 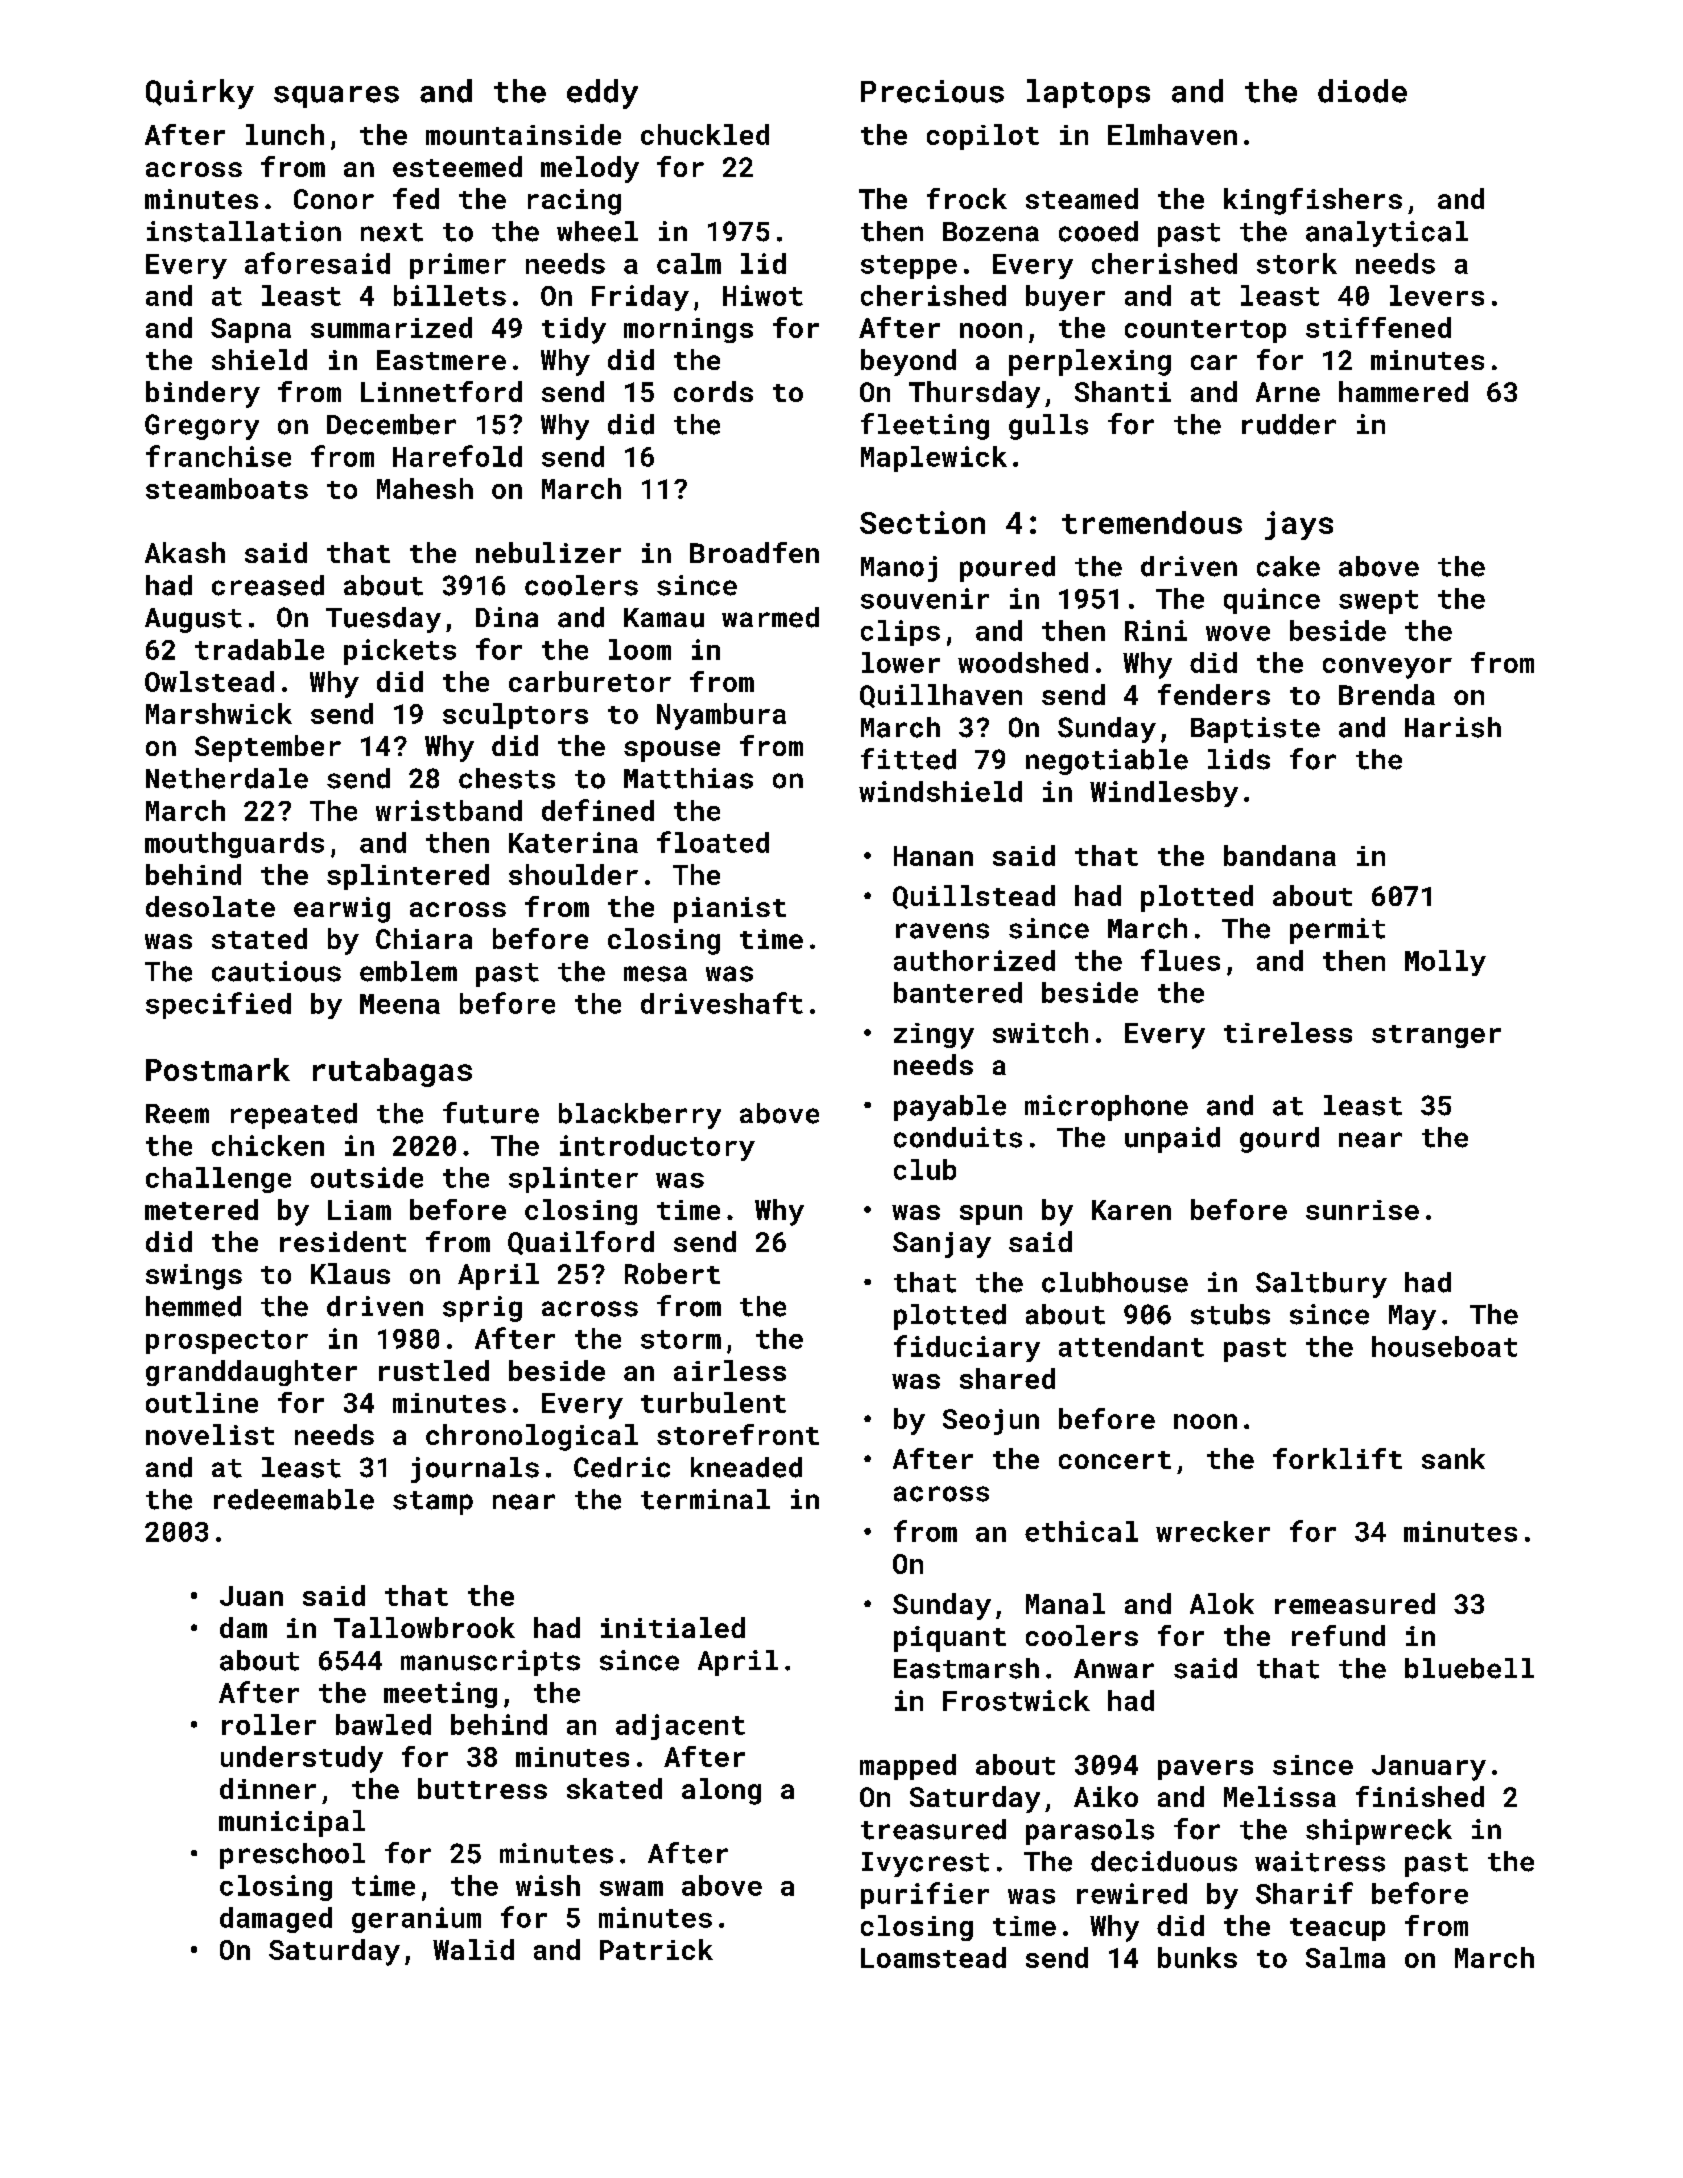 What do you see at coordinates (932, 91) in the page?
I see `Precious` at bounding box center [932, 91].
